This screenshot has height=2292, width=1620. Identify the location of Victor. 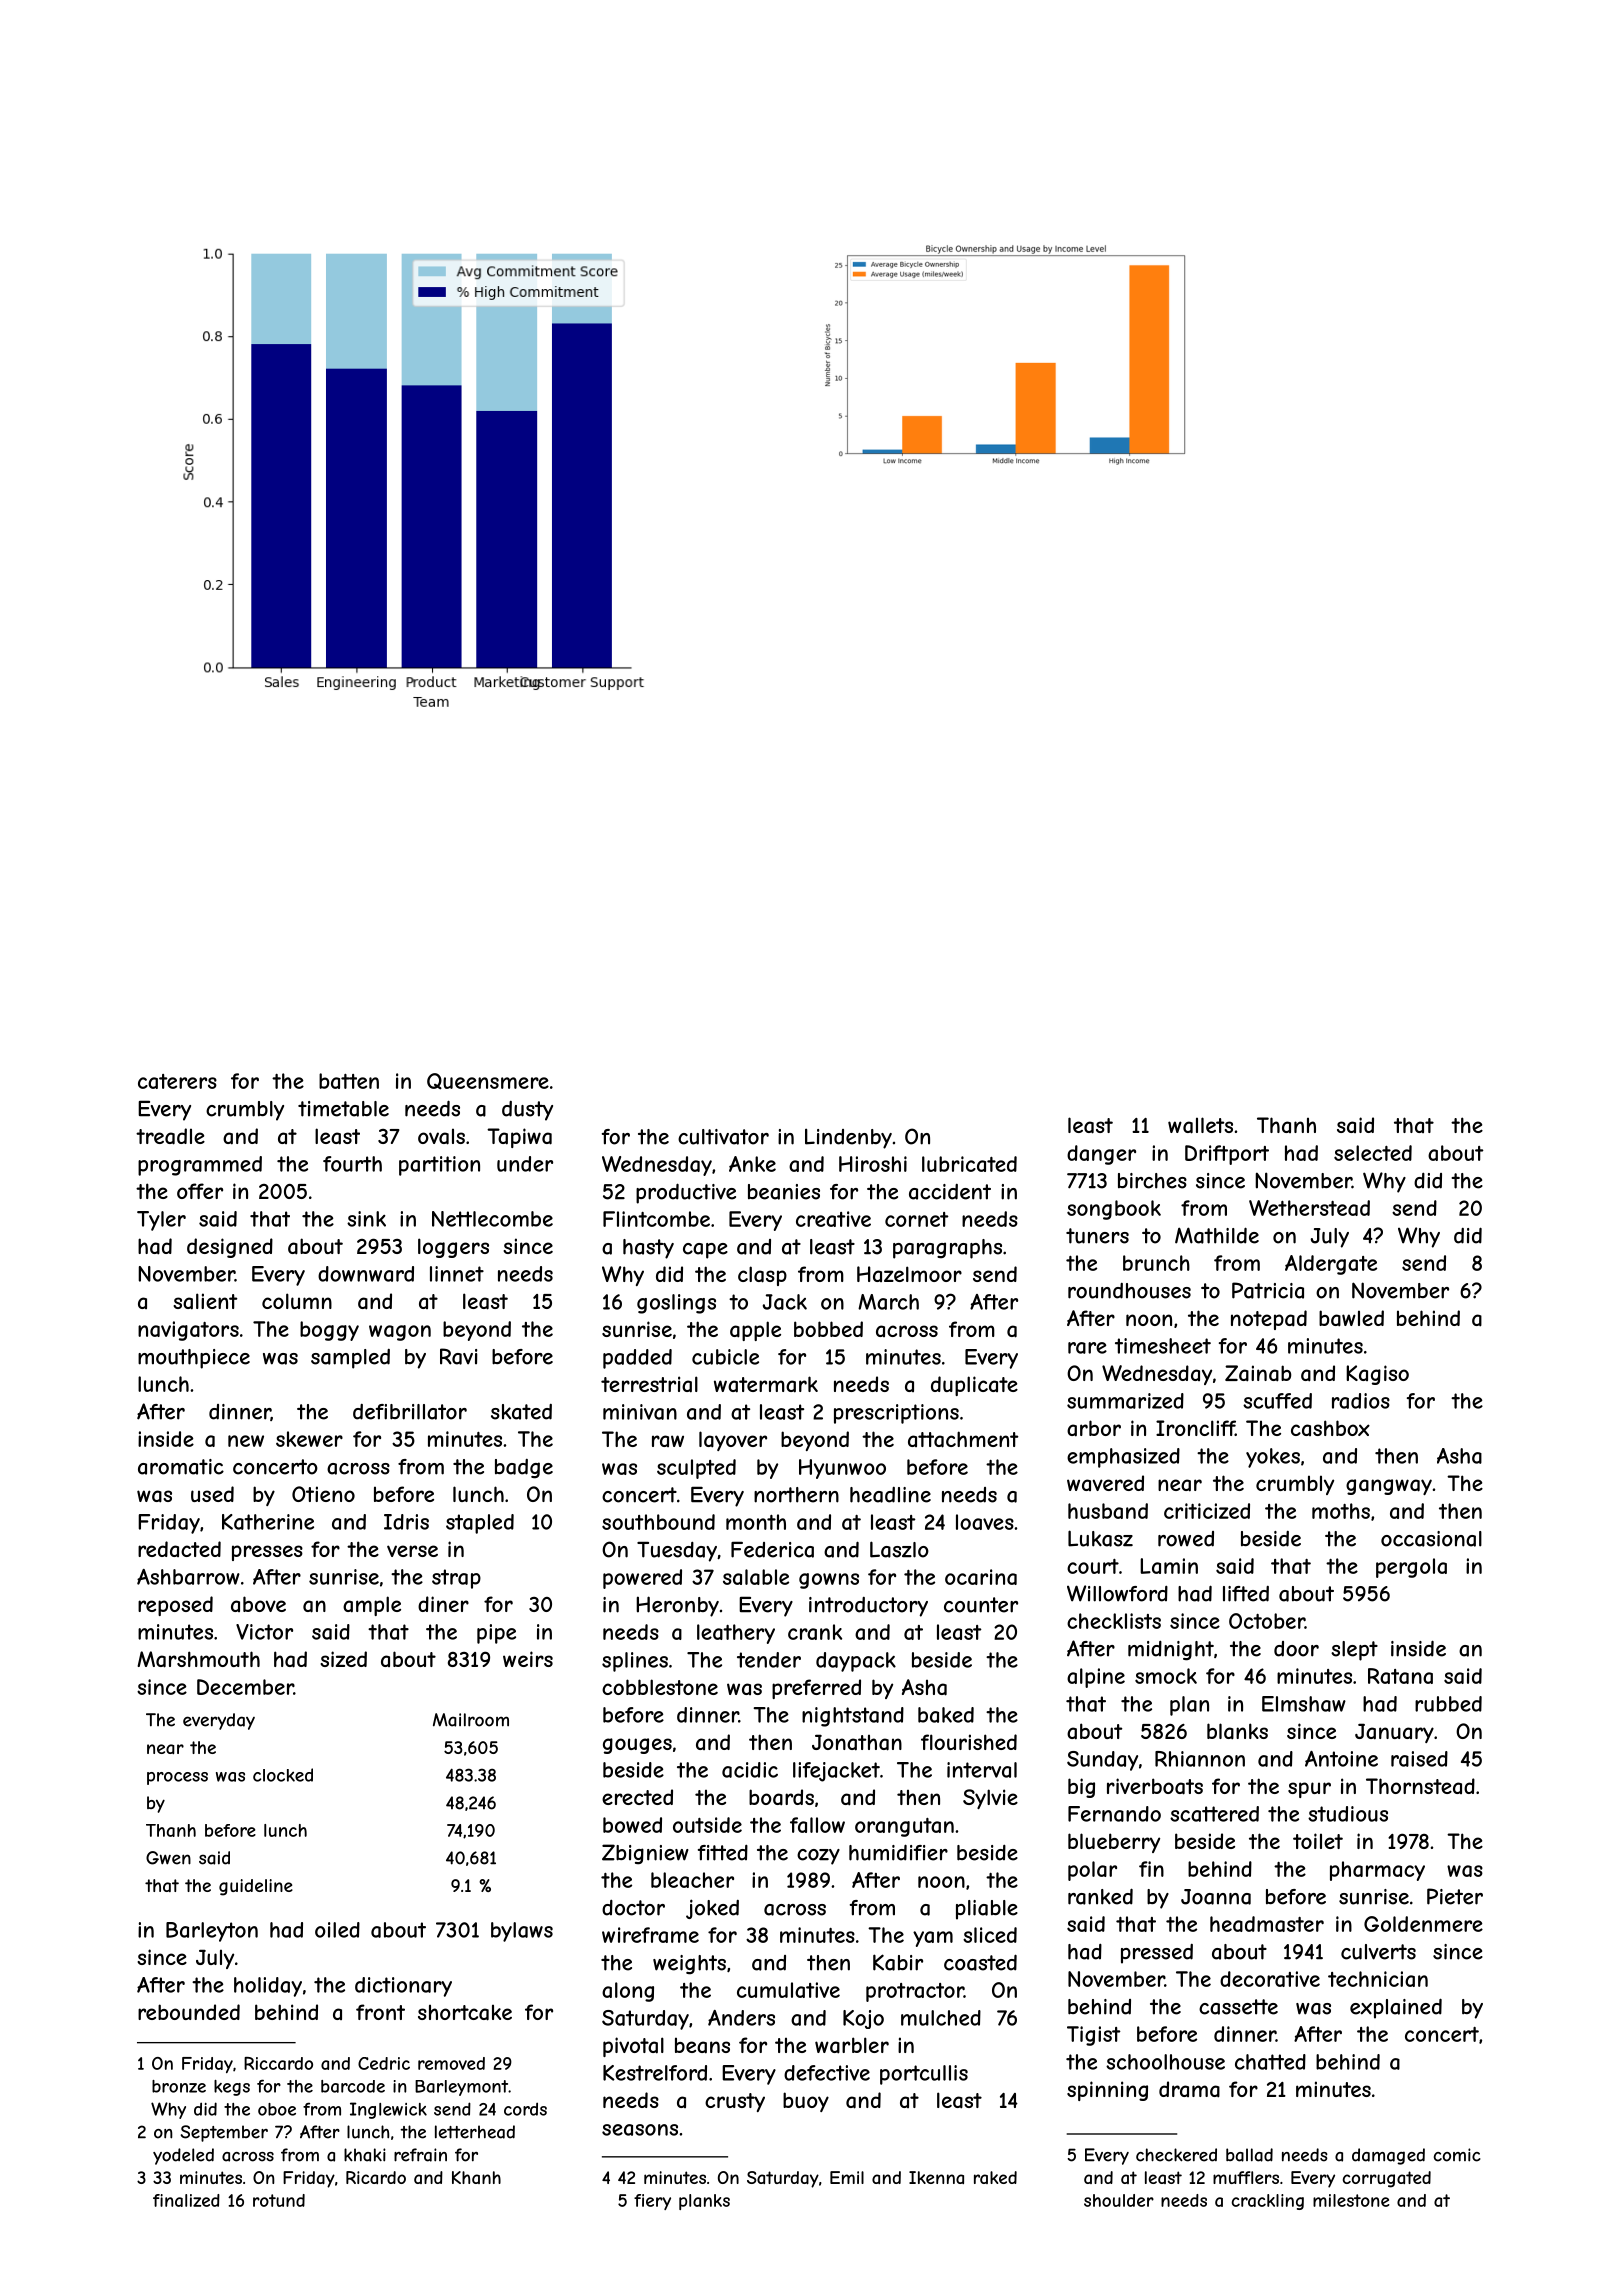
(264, 1632).
